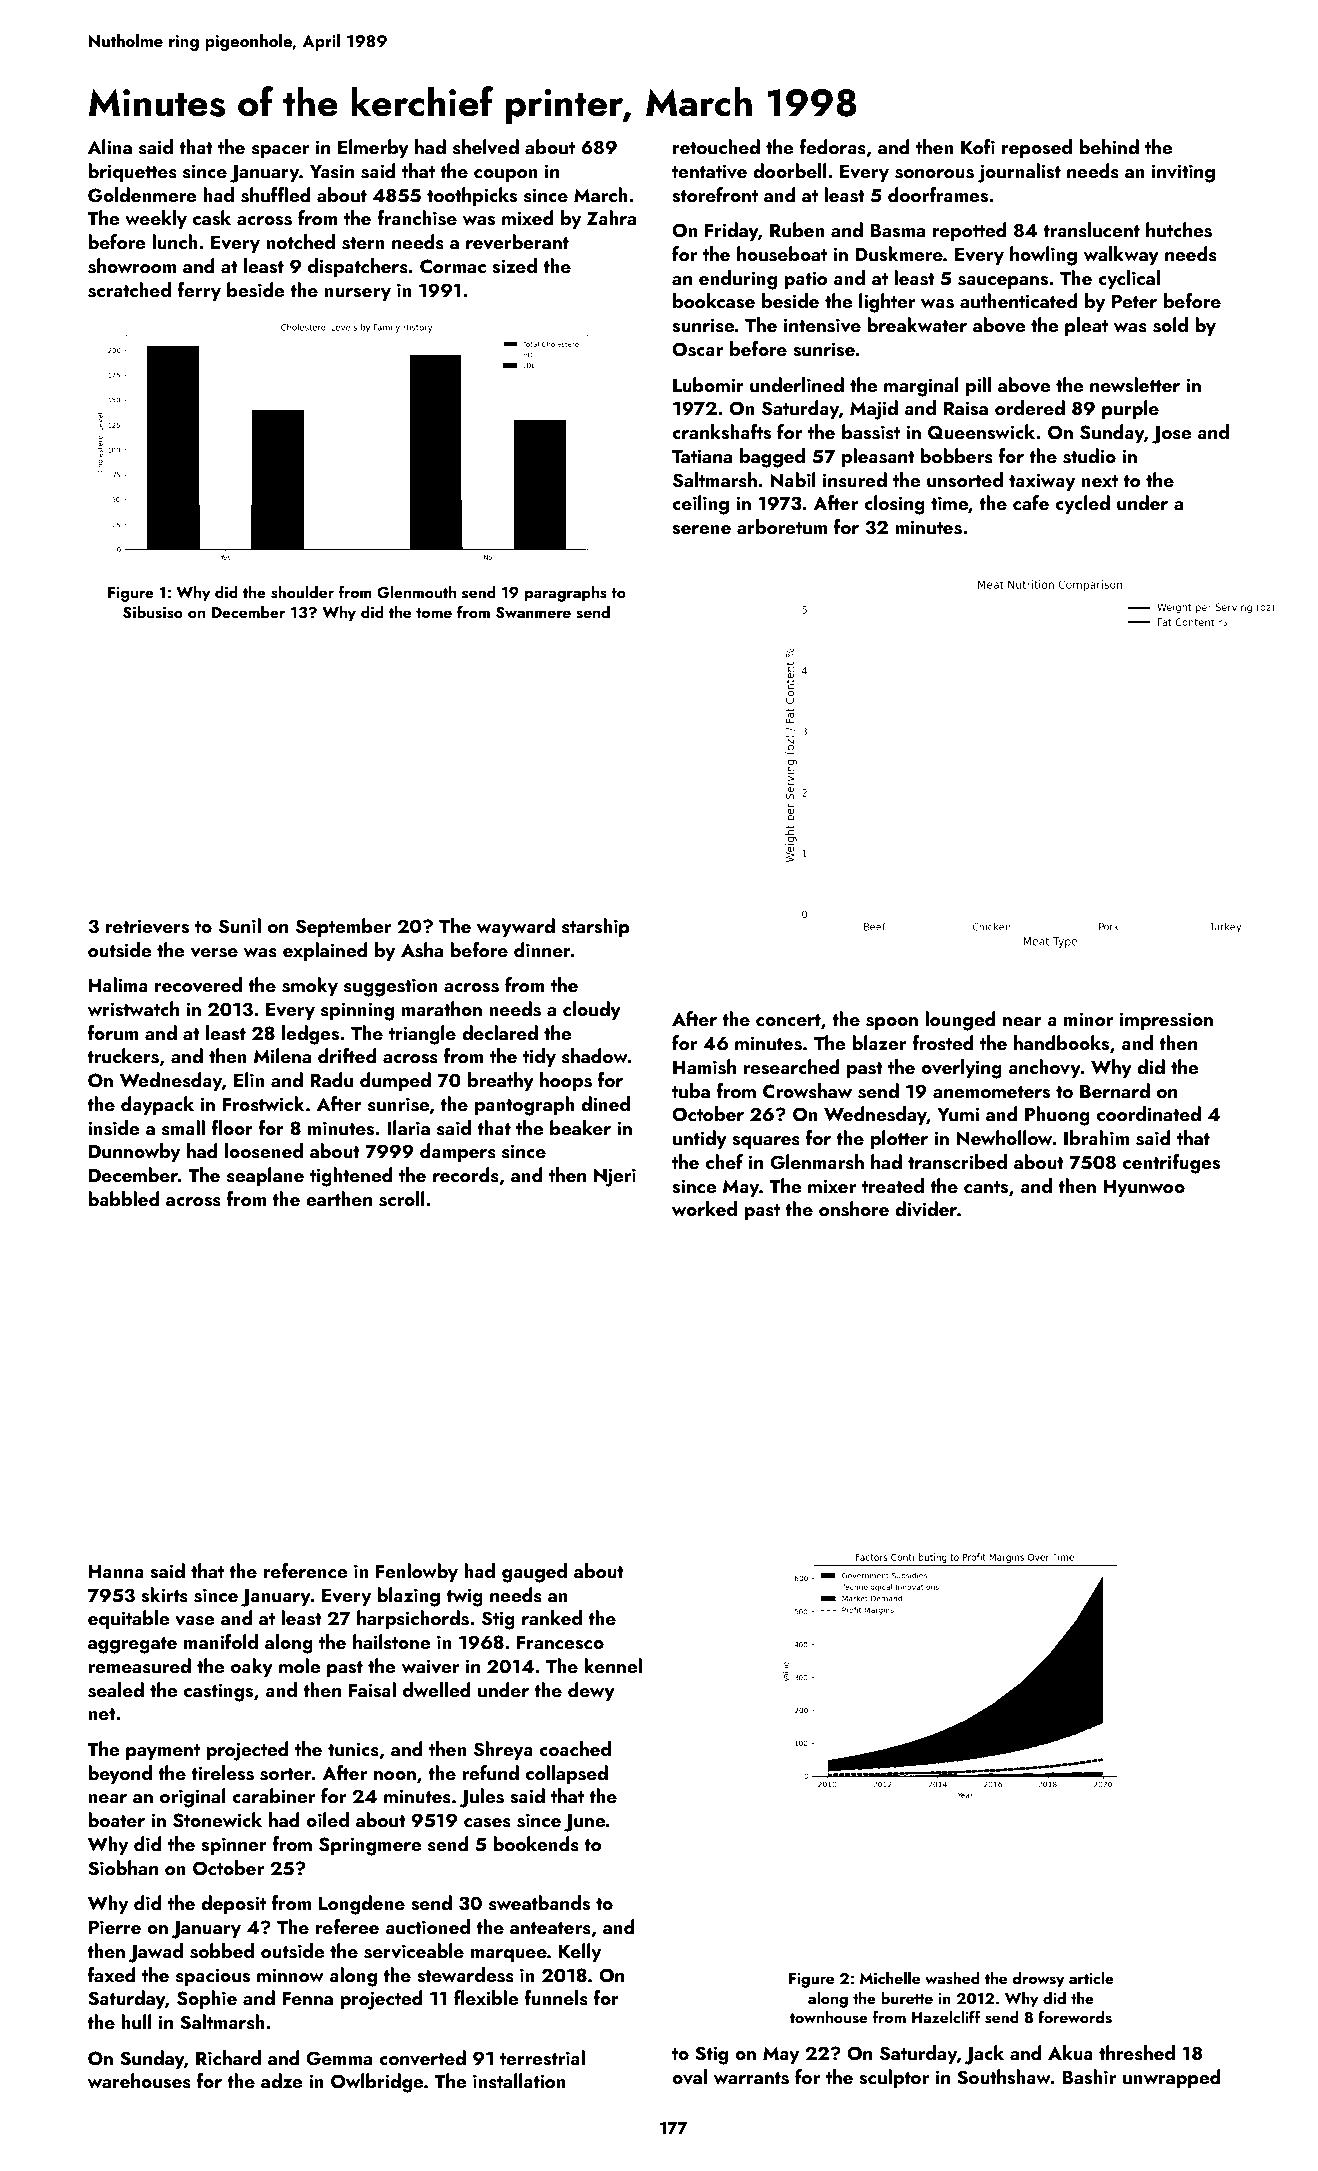 The height and width of the document is (2171, 1318). I want to click on behind, so click(1109, 146).
